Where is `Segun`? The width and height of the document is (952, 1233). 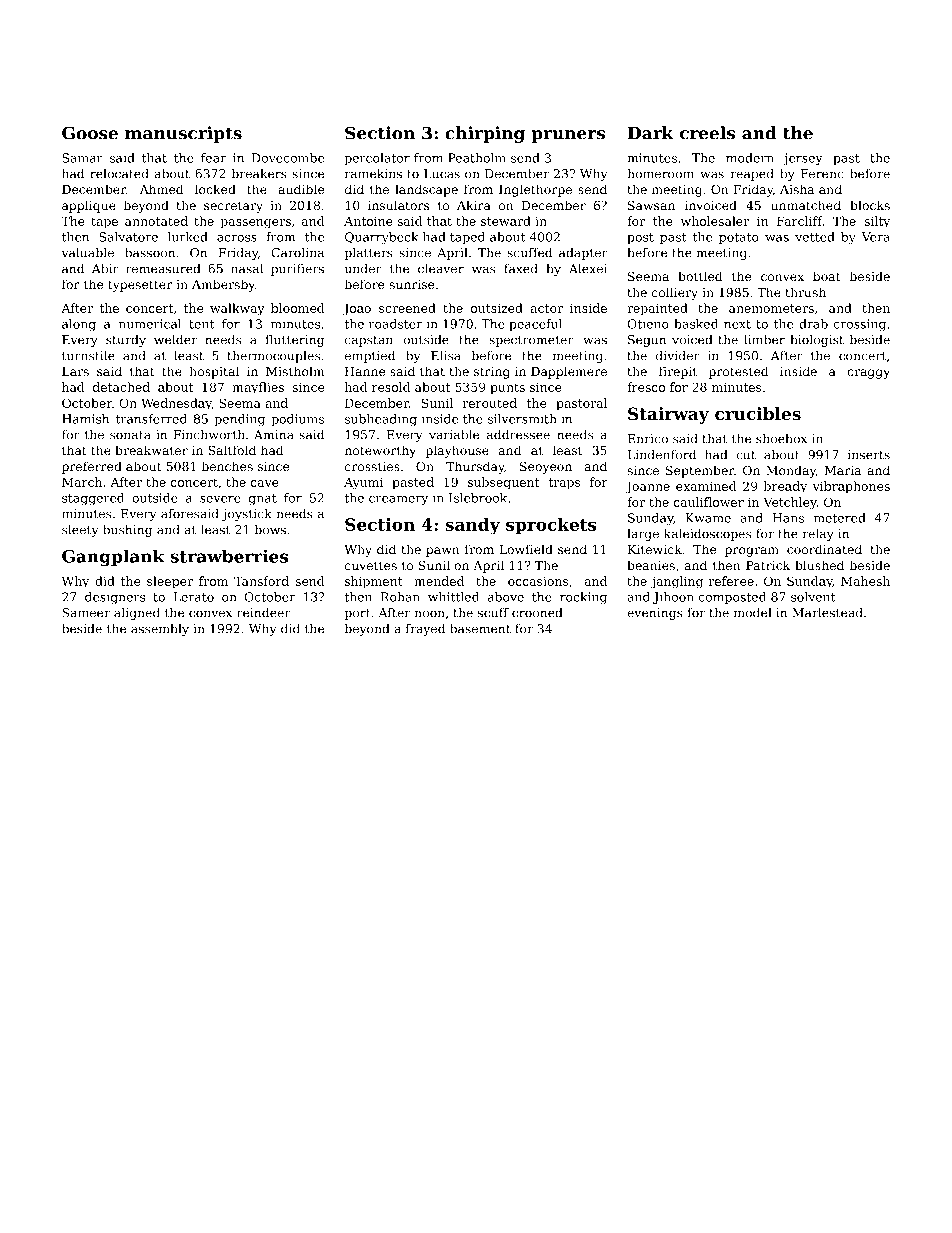 Segun is located at coordinates (647, 341).
